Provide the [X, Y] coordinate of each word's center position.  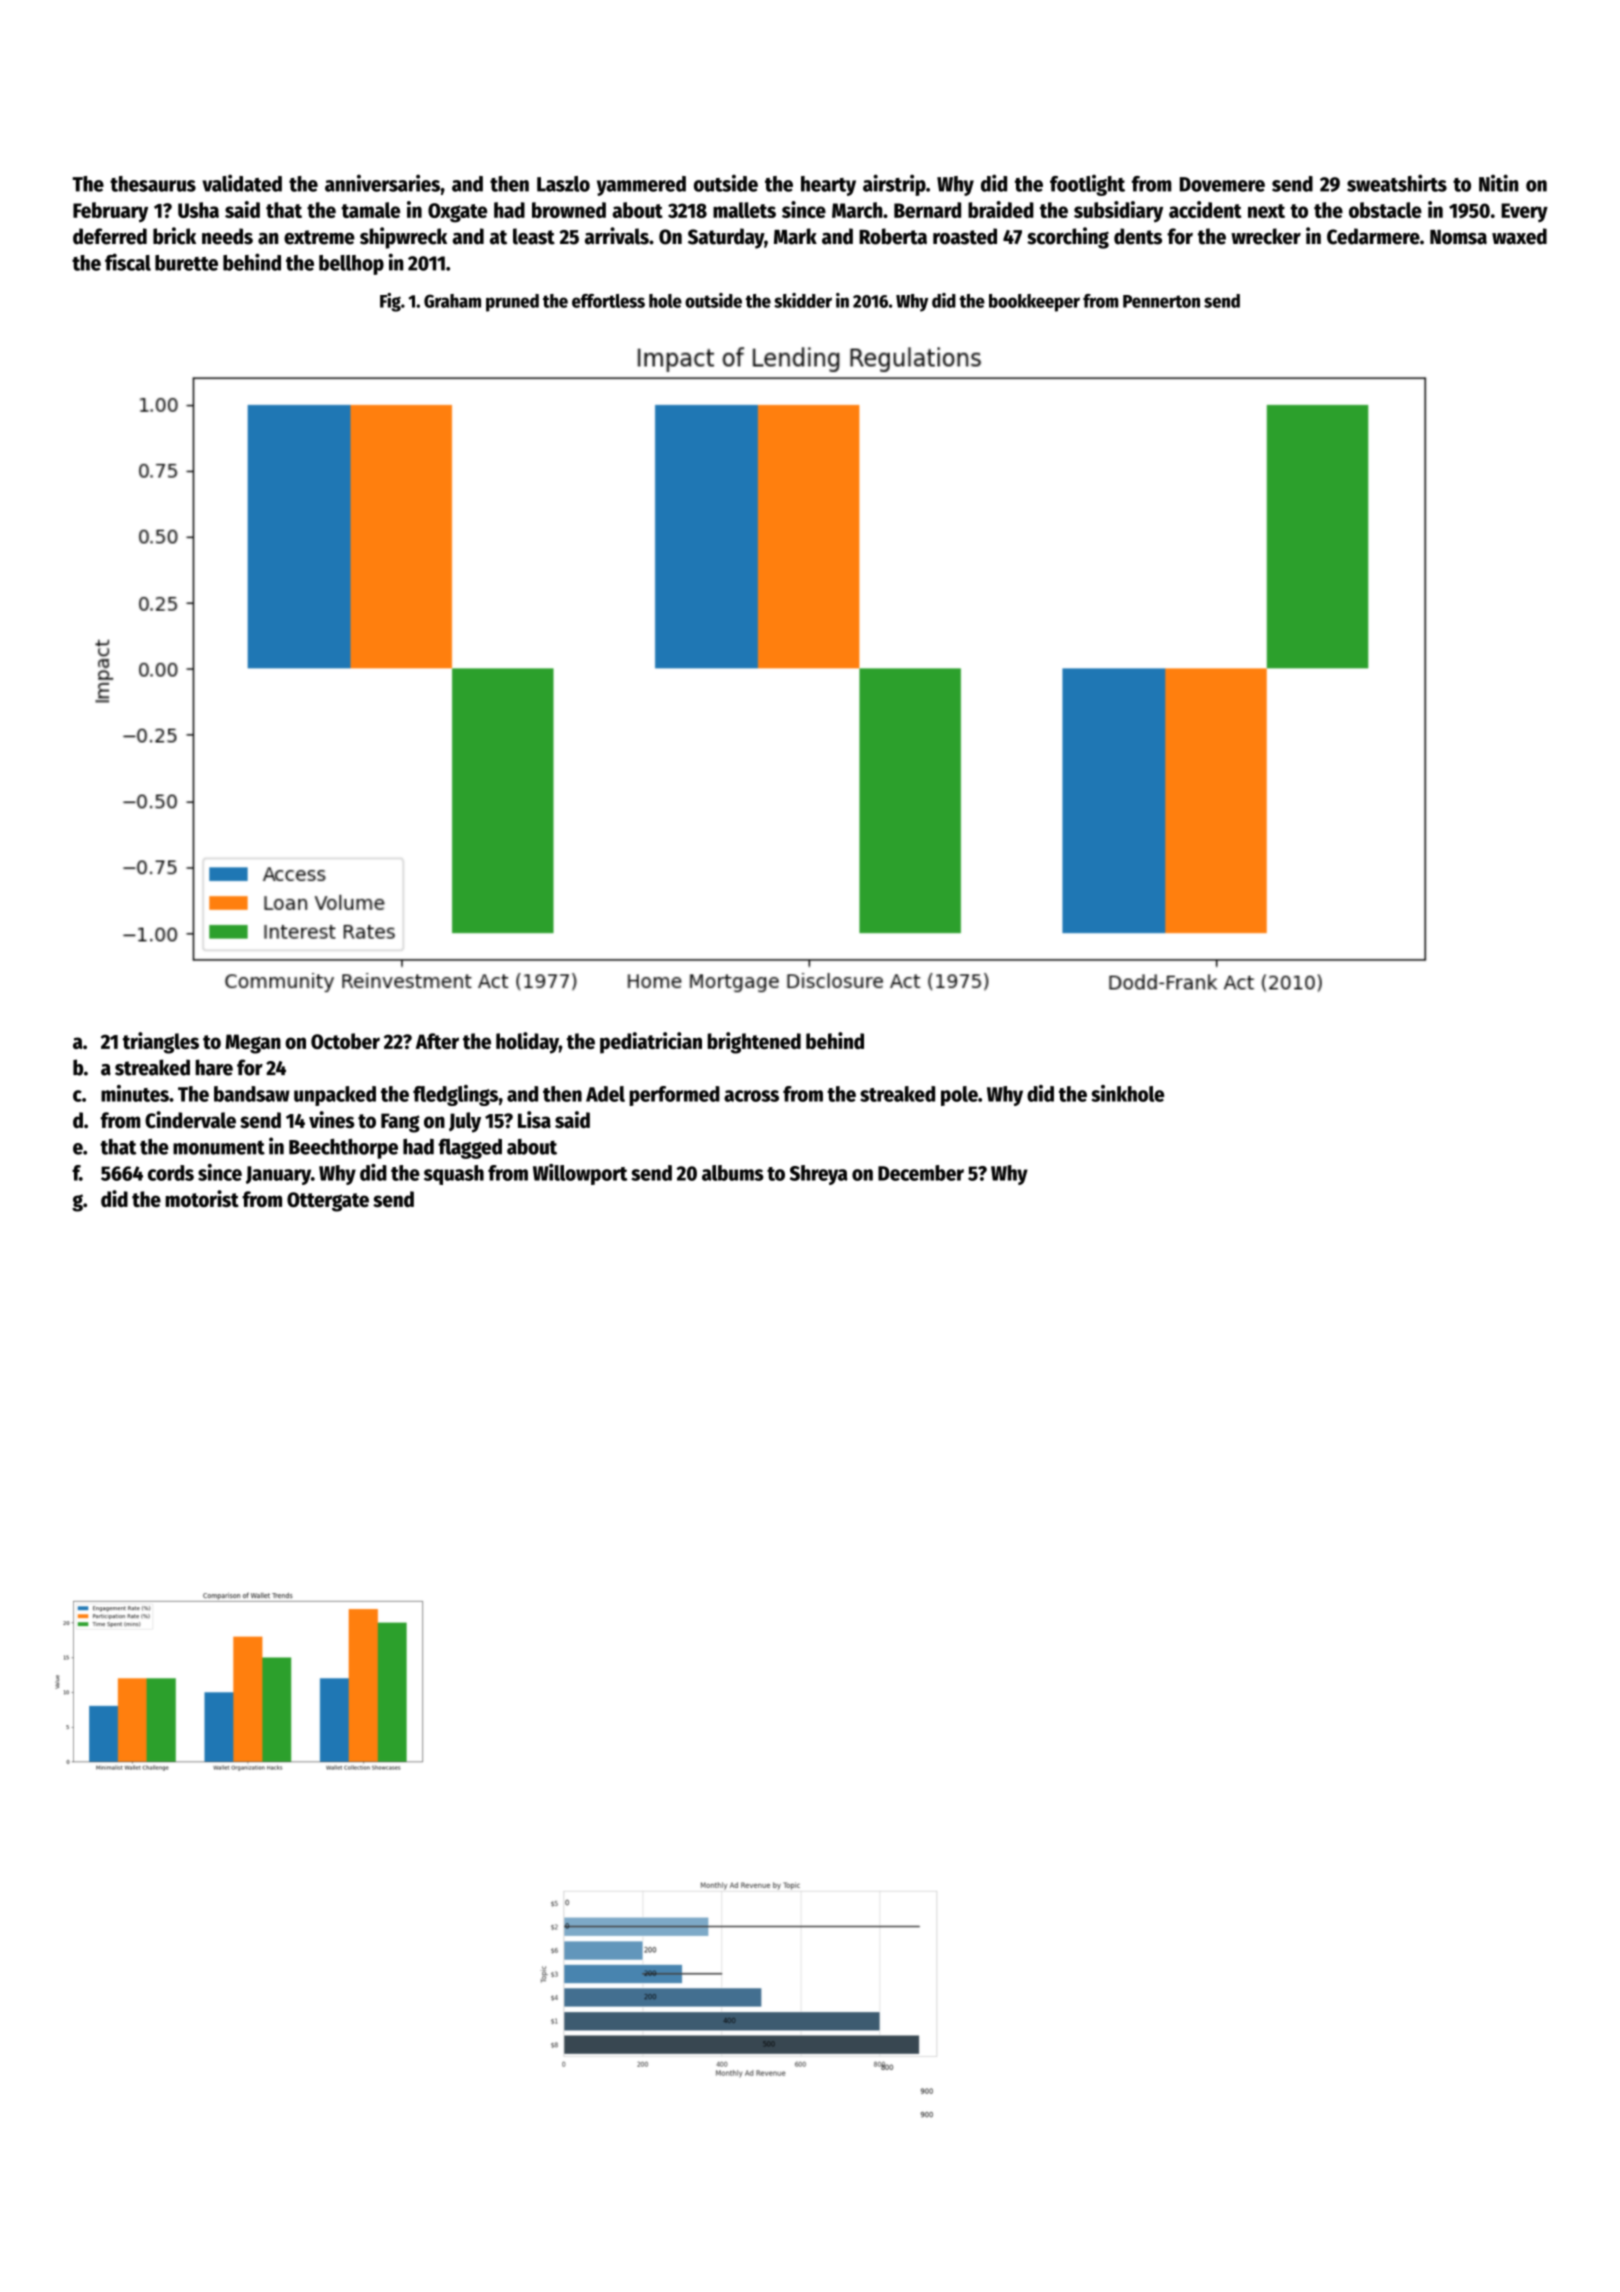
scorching [1068, 238]
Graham [452, 301]
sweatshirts [1397, 183]
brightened [754, 1043]
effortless [608, 301]
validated [242, 183]
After [437, 1041]
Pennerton [1161, 301]
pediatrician [651, 1043]
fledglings [455, 1095]
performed [674, 1096]
